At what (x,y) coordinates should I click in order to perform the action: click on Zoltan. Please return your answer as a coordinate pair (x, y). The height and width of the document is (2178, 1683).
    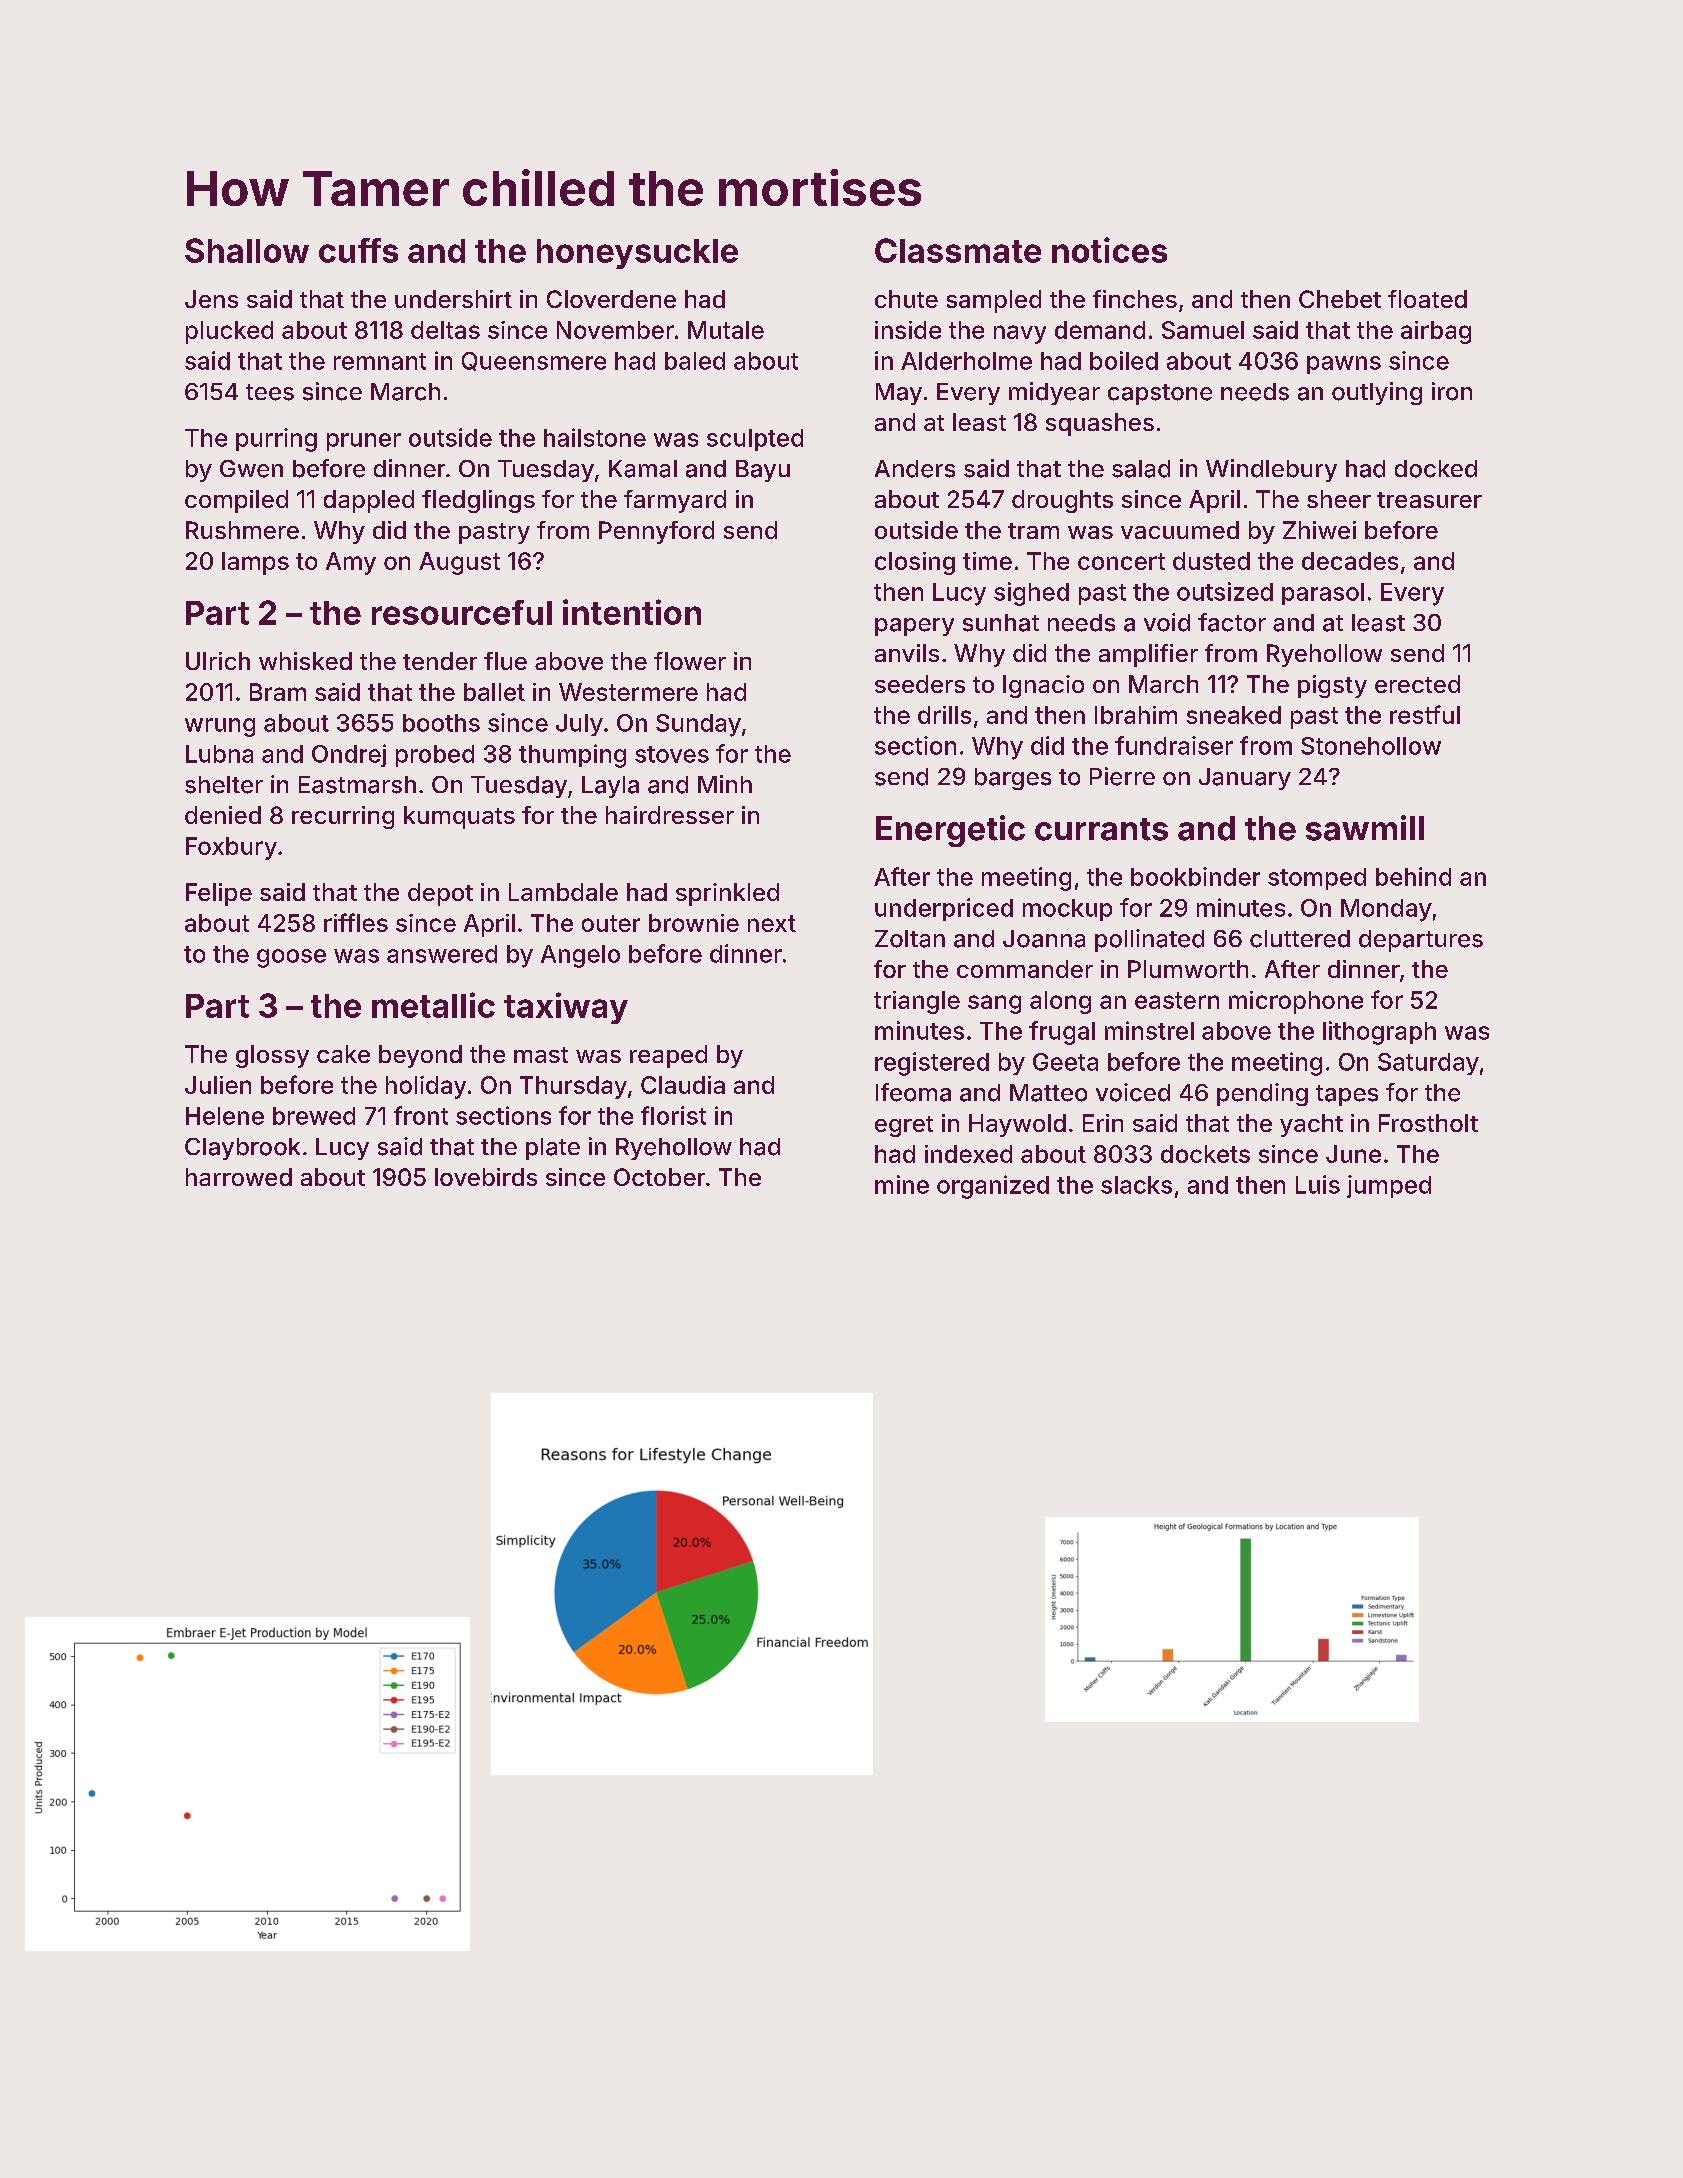
    Looking at the image, I should click on (910, 939).
